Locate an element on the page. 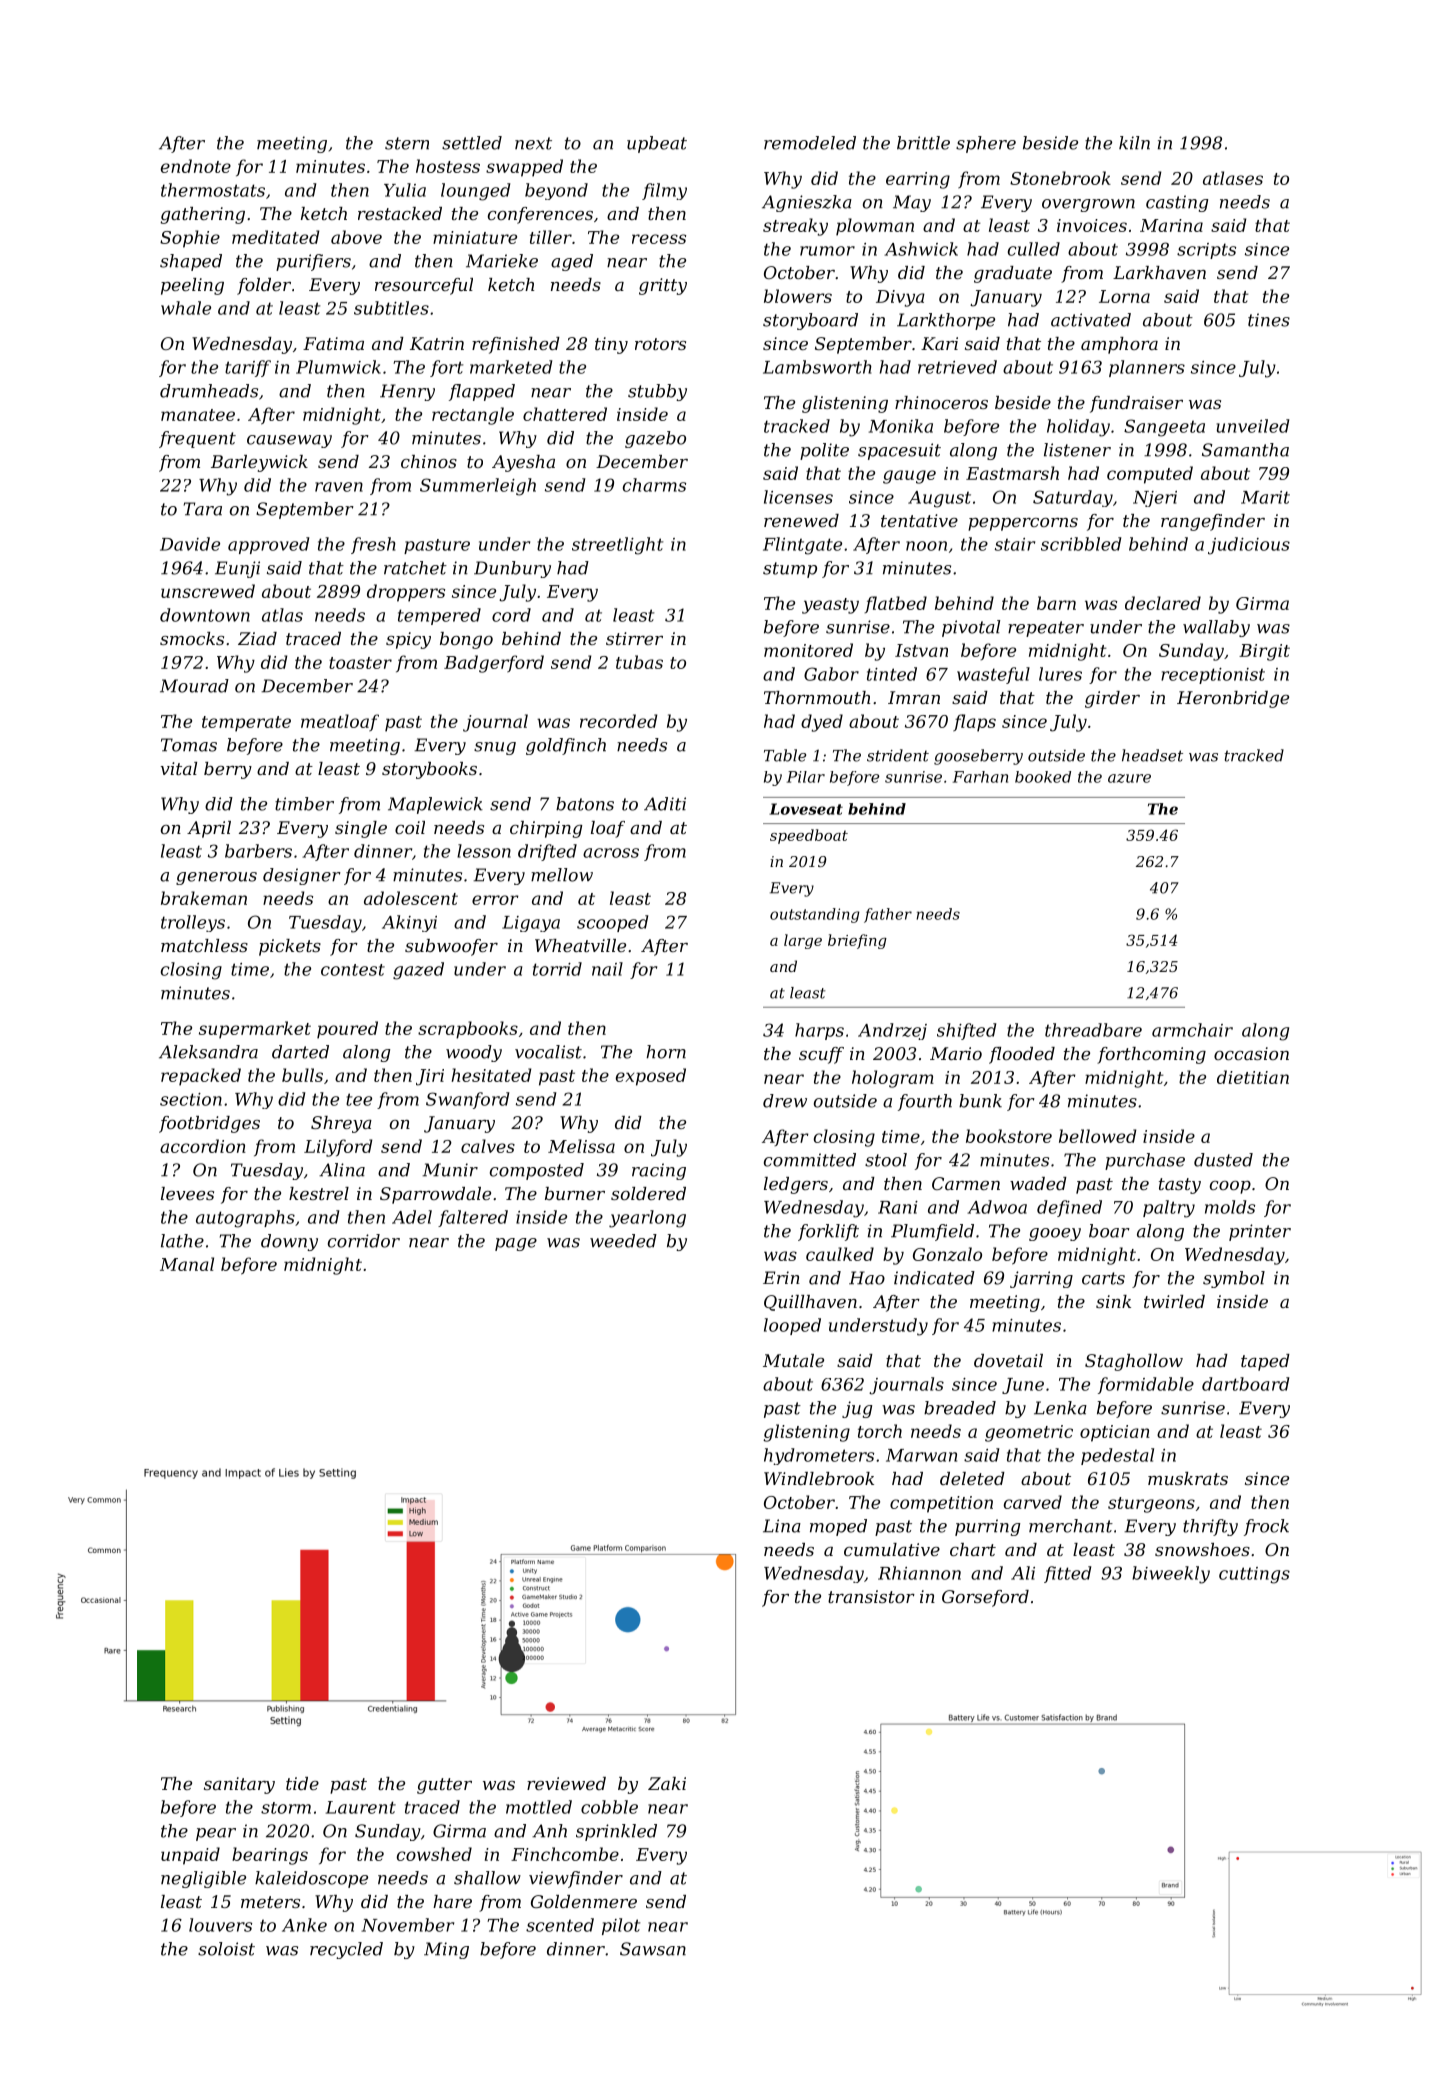 The image size is (1450, 2100). soloist is located at coordinates (226, 1949).
